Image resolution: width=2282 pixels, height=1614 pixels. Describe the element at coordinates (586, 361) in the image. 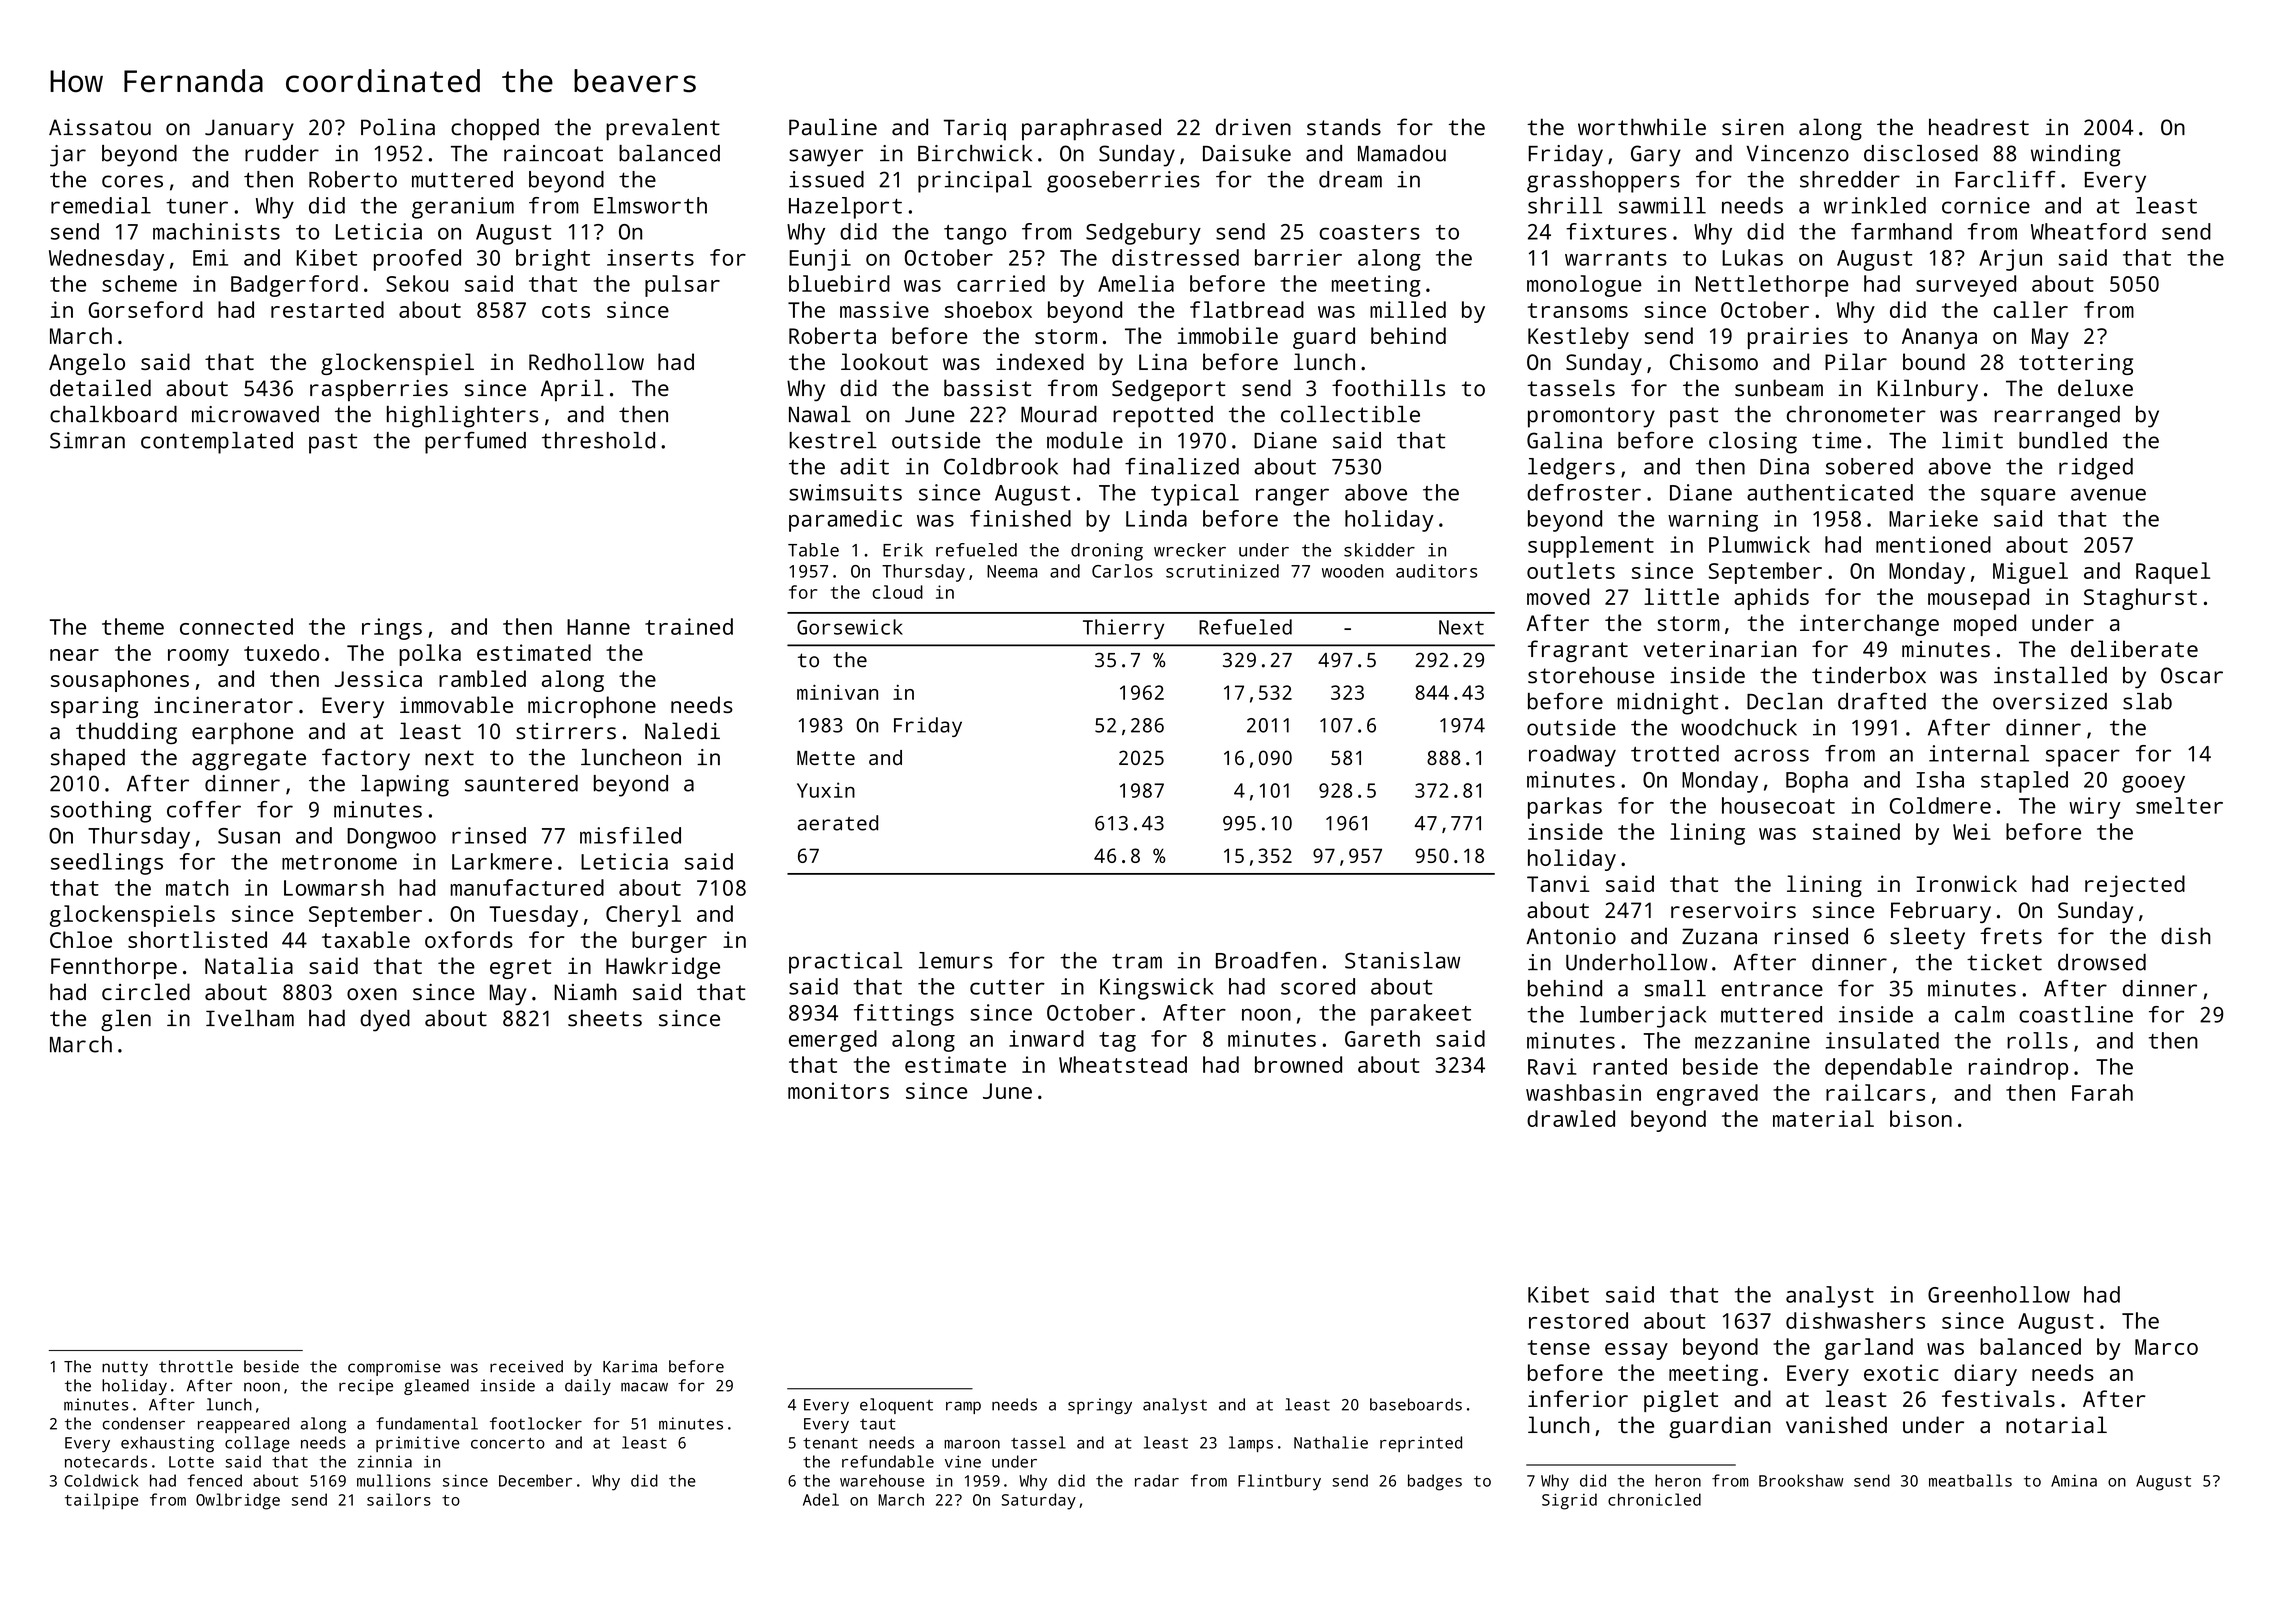

I see `Redhollow` at that location.
